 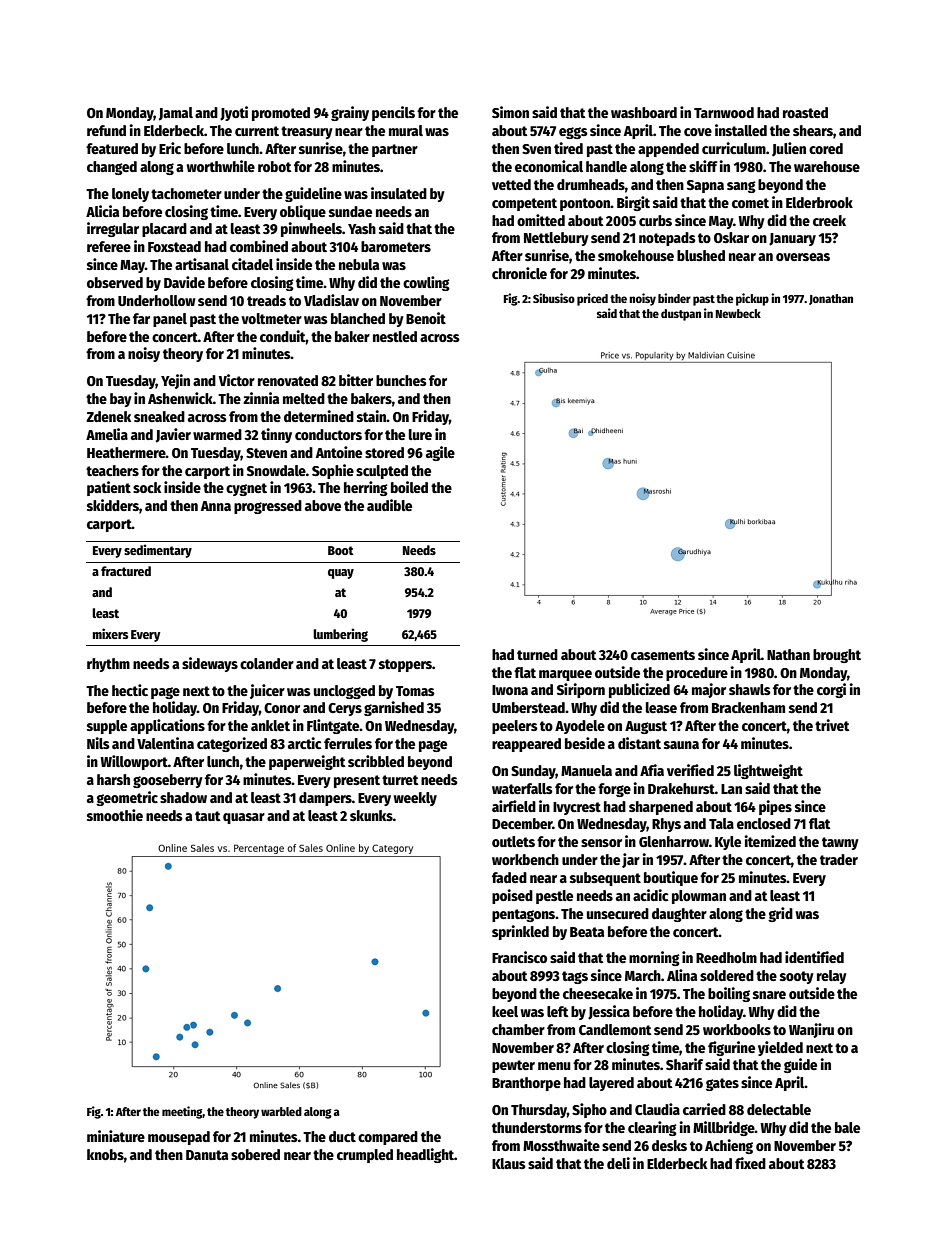 What do you see at coordinates (388, 1138) in the screenshot?
I see `compared` at bounding box center [388, 1138].
